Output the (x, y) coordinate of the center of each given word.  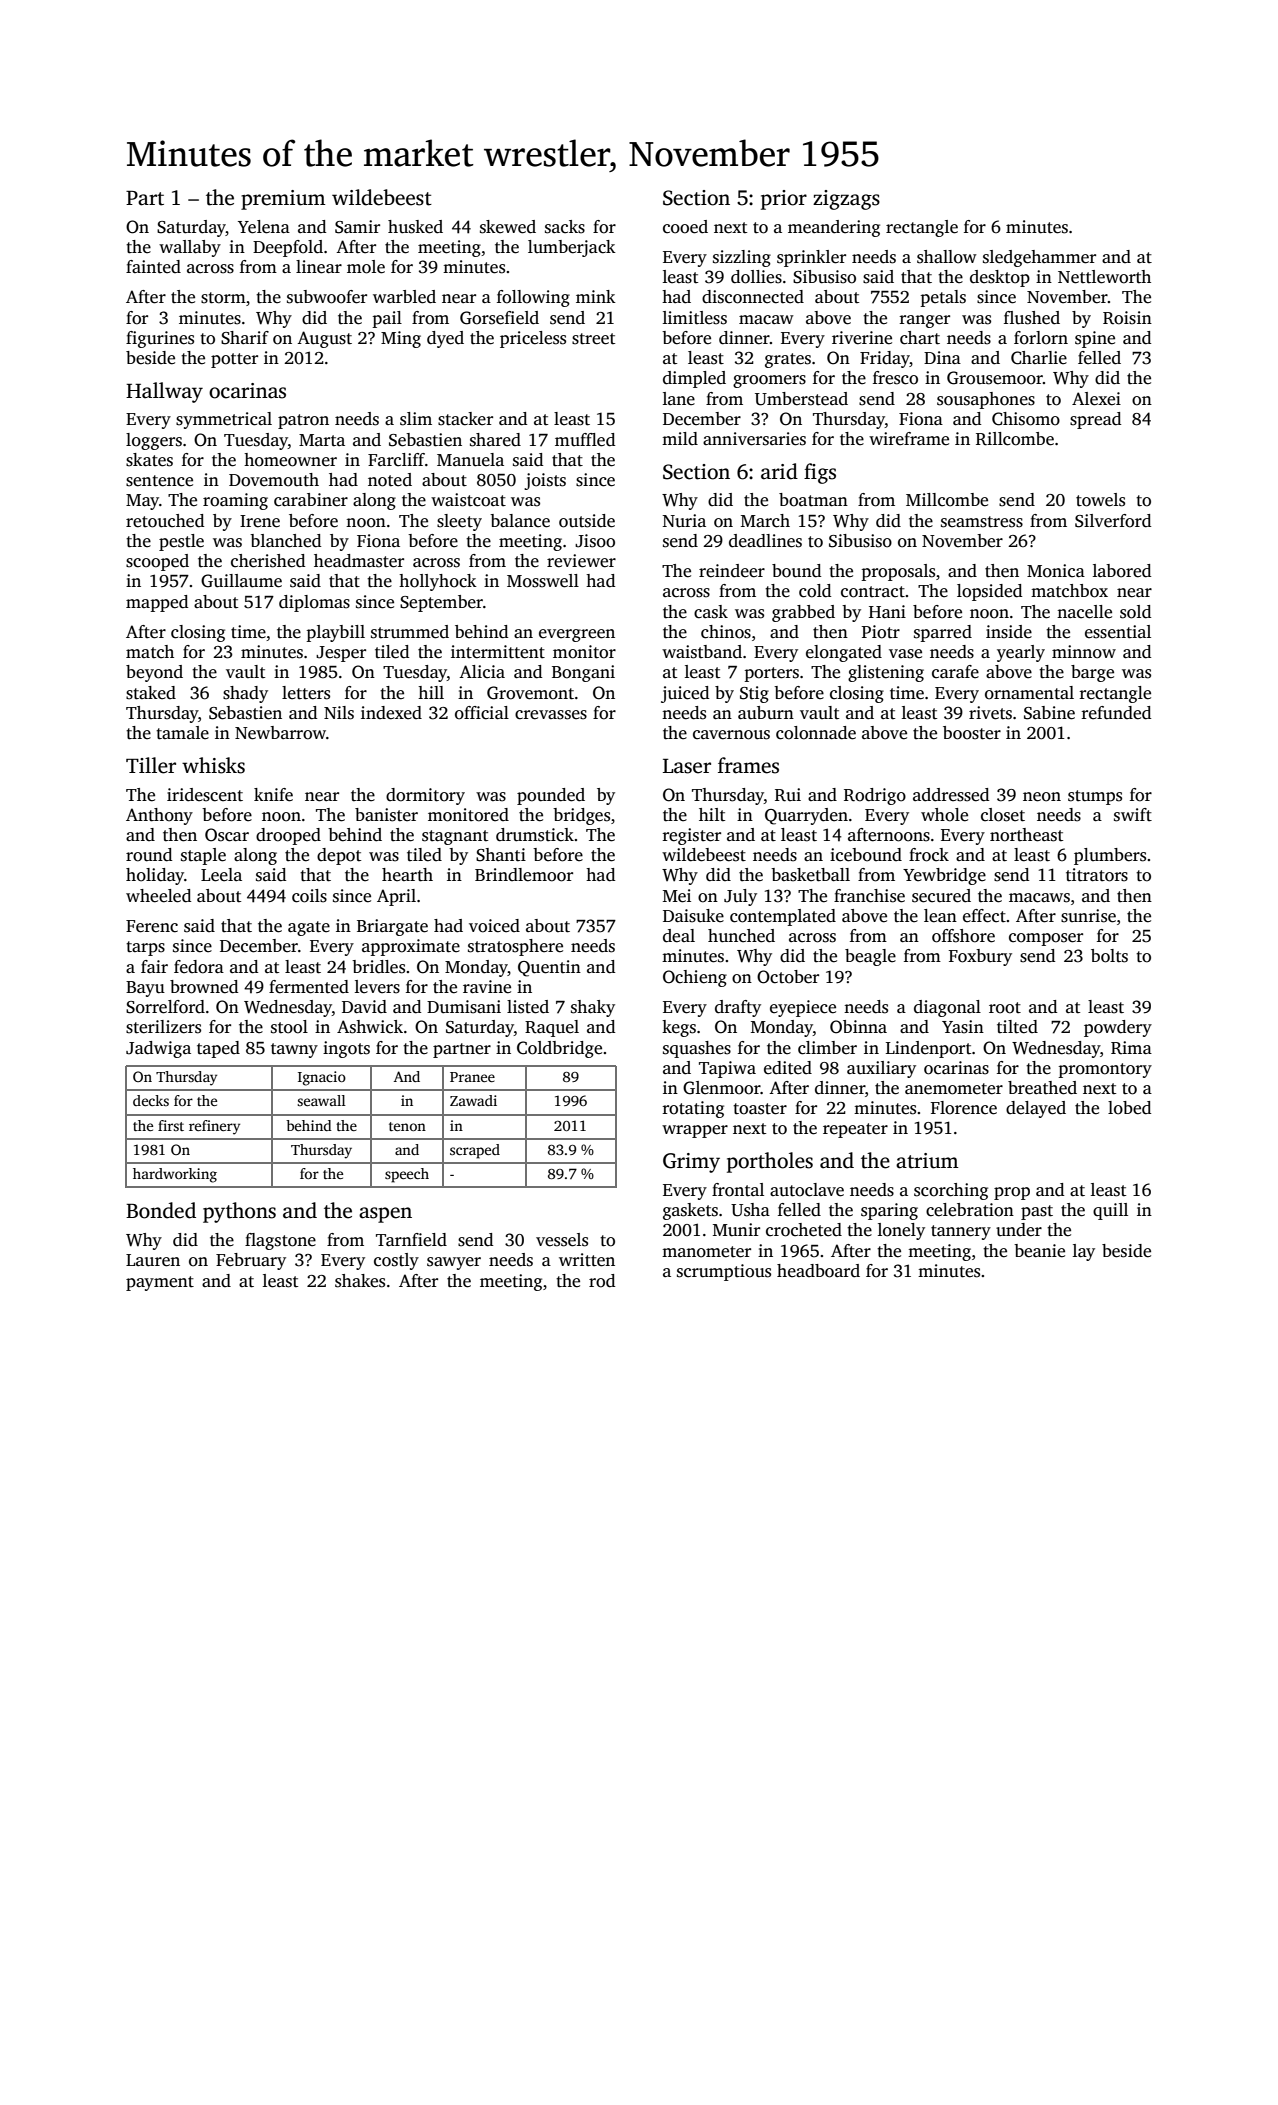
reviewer (581, 561)
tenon (407, 1126)
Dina (942, 357)
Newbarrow (280, 733)
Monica (1056, 571)
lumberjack (572, 248)
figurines (160, 339)
